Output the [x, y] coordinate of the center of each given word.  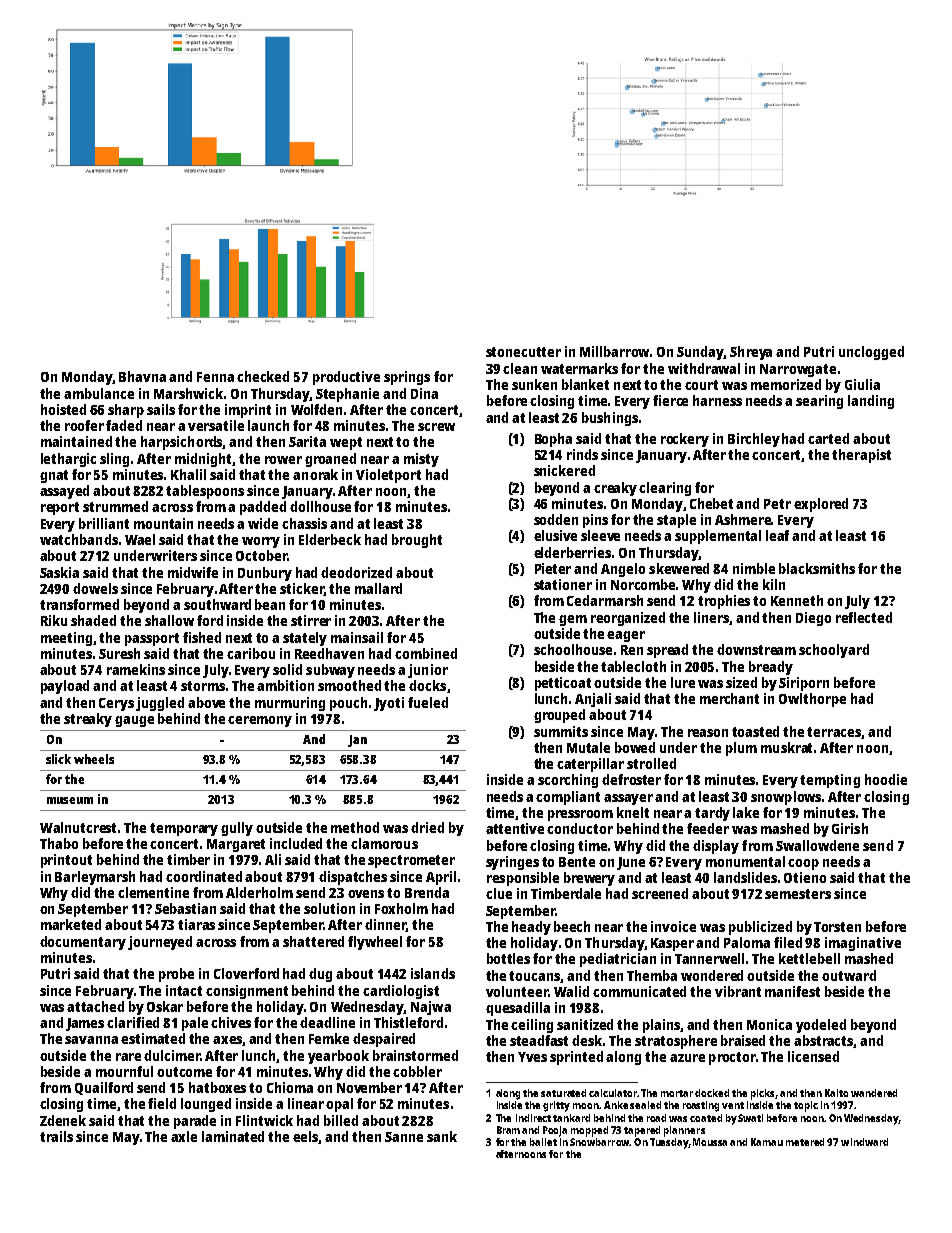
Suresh [119, 653]
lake [746, 812]
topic [806, 1106]
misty [421, 460]
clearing [665, 489]
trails [56, 1136]
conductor [580, 828]
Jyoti [389, 704]
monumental [745, 861]
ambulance [99, 393]
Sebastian [185, 908]
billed [341, 1120]
